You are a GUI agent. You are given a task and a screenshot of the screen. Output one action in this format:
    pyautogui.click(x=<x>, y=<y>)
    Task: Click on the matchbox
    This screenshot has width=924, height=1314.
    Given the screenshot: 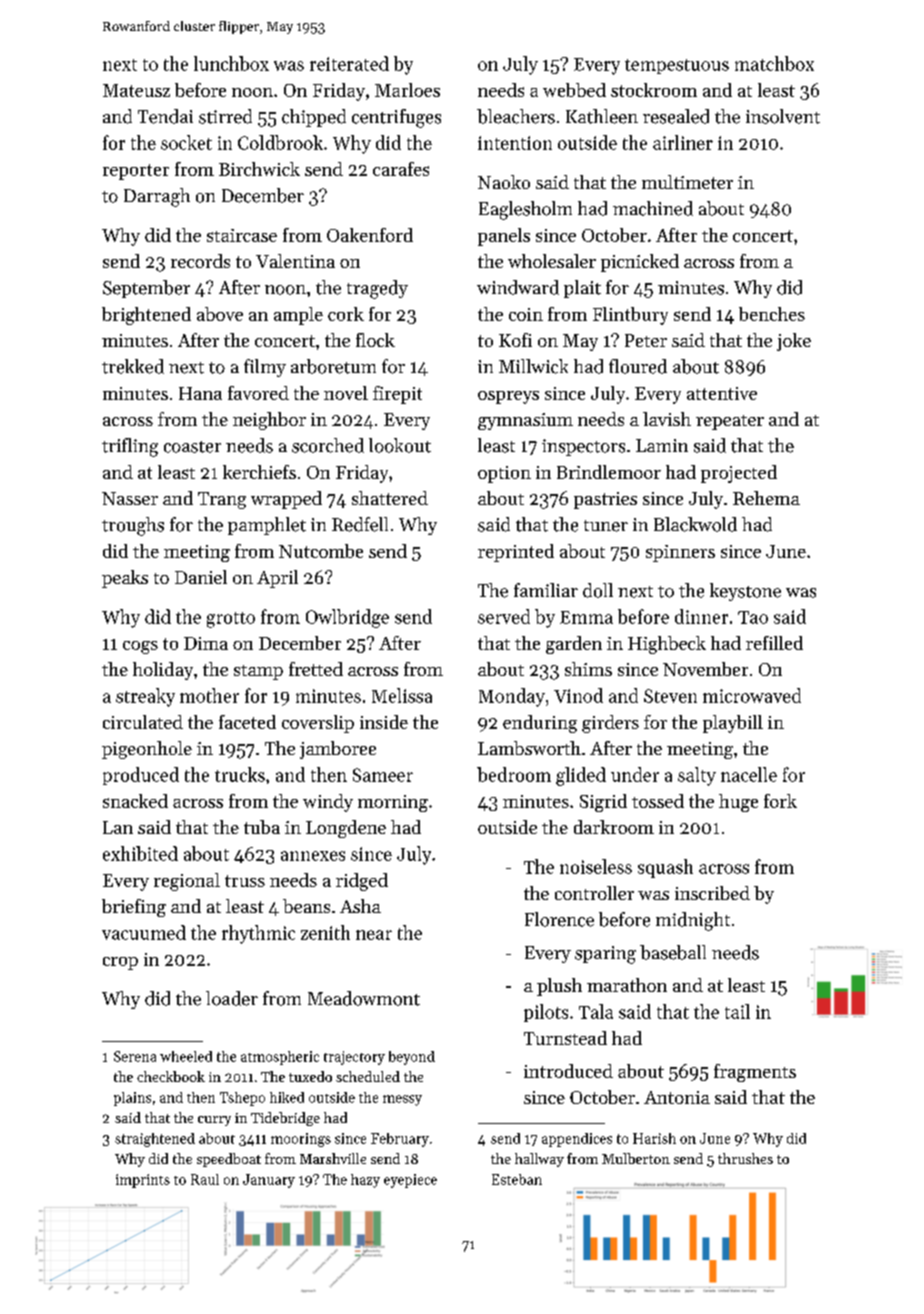 What is the action you would take?
    pyautogui.click(x=774, y=63)
